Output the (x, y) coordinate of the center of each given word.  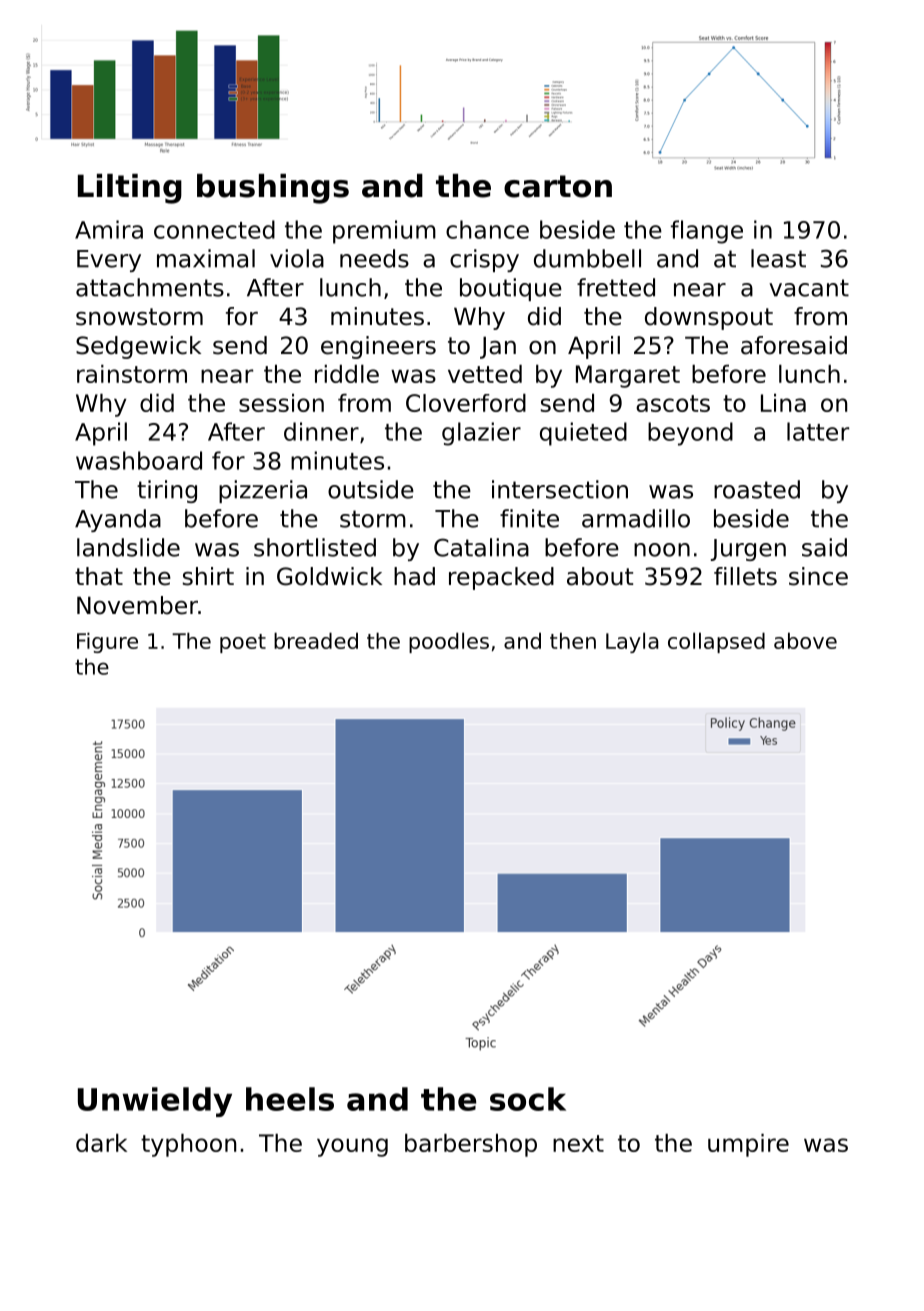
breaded (316, 640)
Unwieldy (155, 1102)
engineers (378, 347)
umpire (748, 1145)
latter (818, 431)
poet (243, 643)
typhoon (188, 1145)
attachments (150, 287)
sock (528, 1099)
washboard (139, 460)
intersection (560, 489)
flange (707, 232)
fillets (745, 576)
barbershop (471, 1145)
